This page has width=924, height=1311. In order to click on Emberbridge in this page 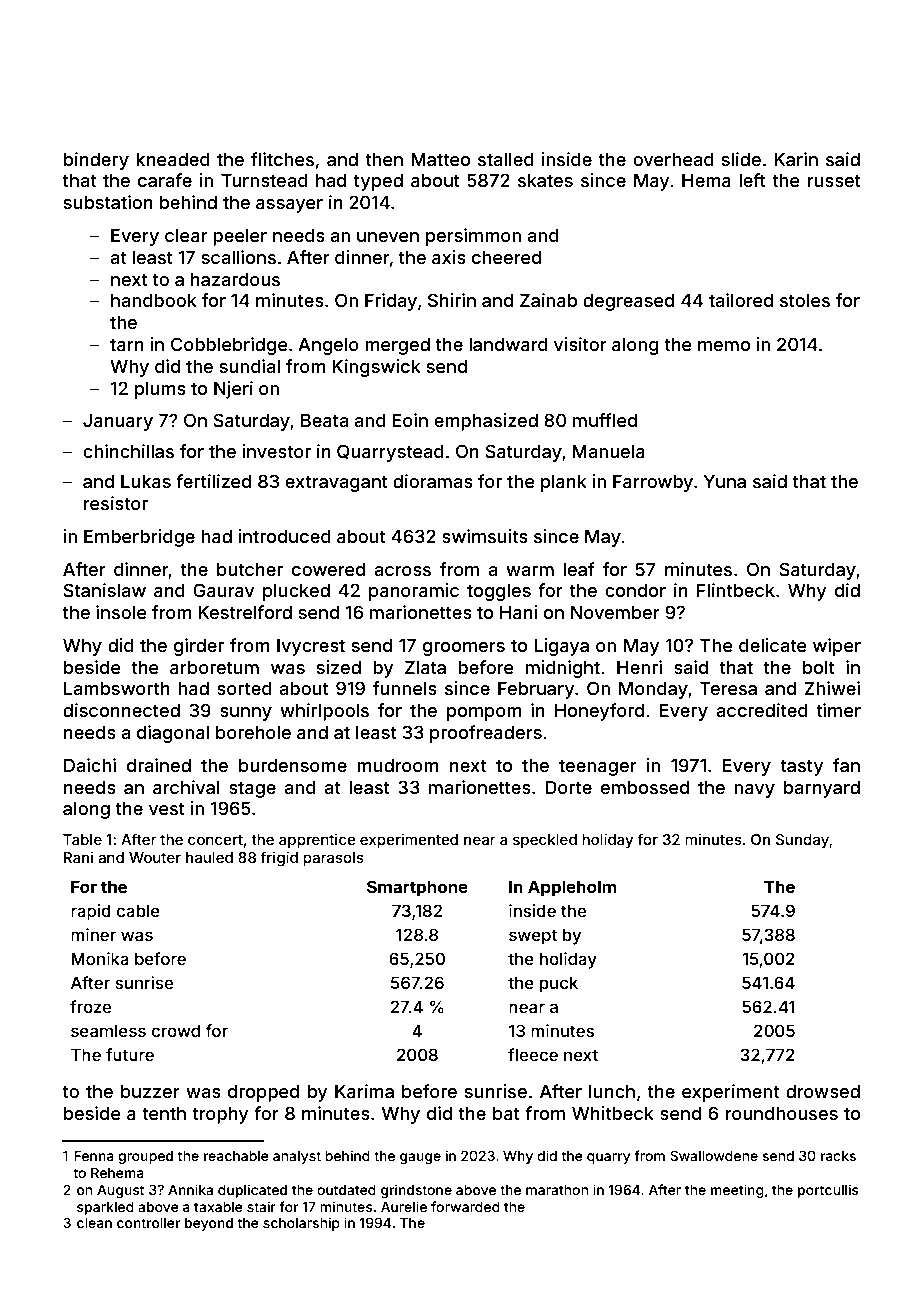, I will do `click(139, 538)`.
